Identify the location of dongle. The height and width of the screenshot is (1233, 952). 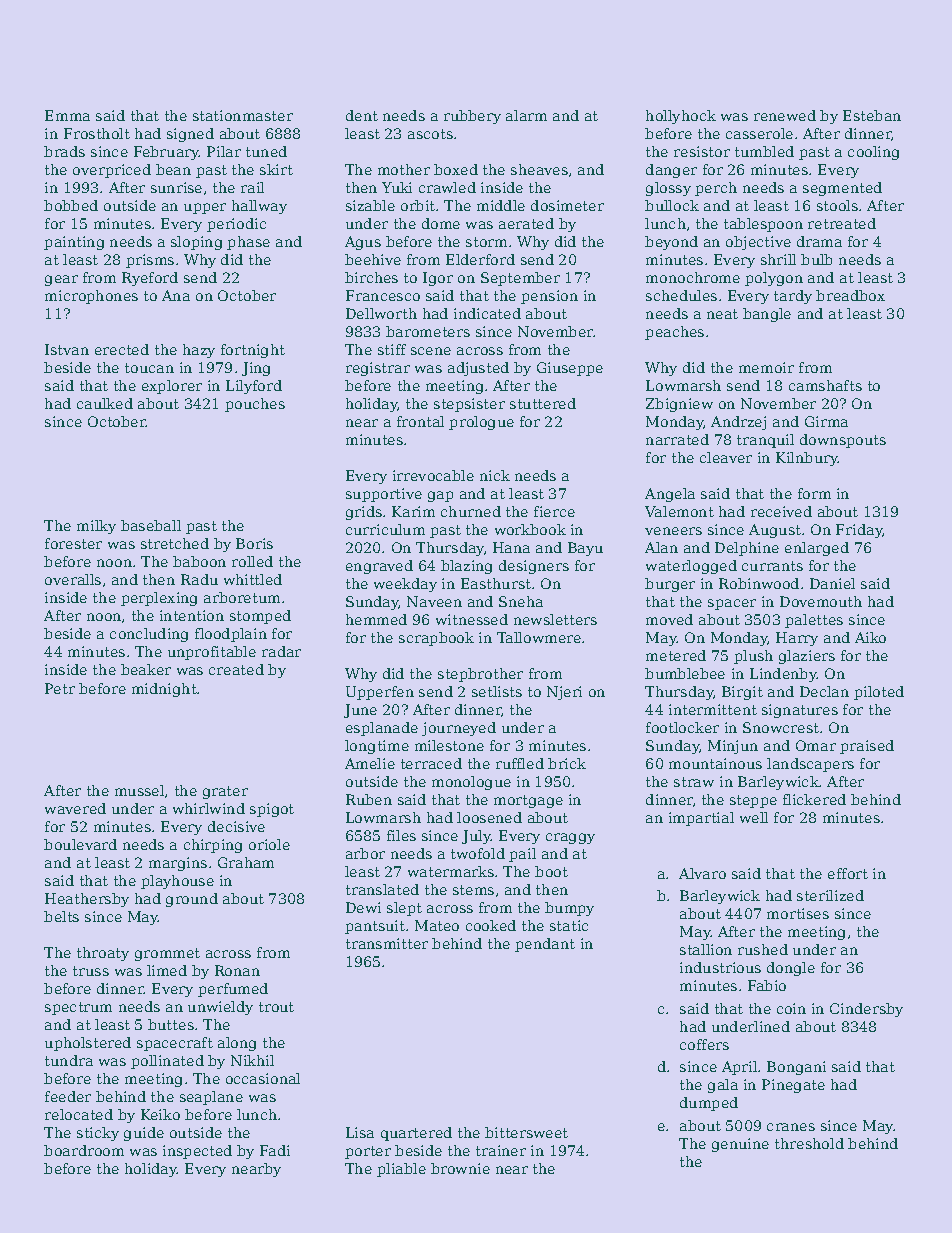
(791, 969).
